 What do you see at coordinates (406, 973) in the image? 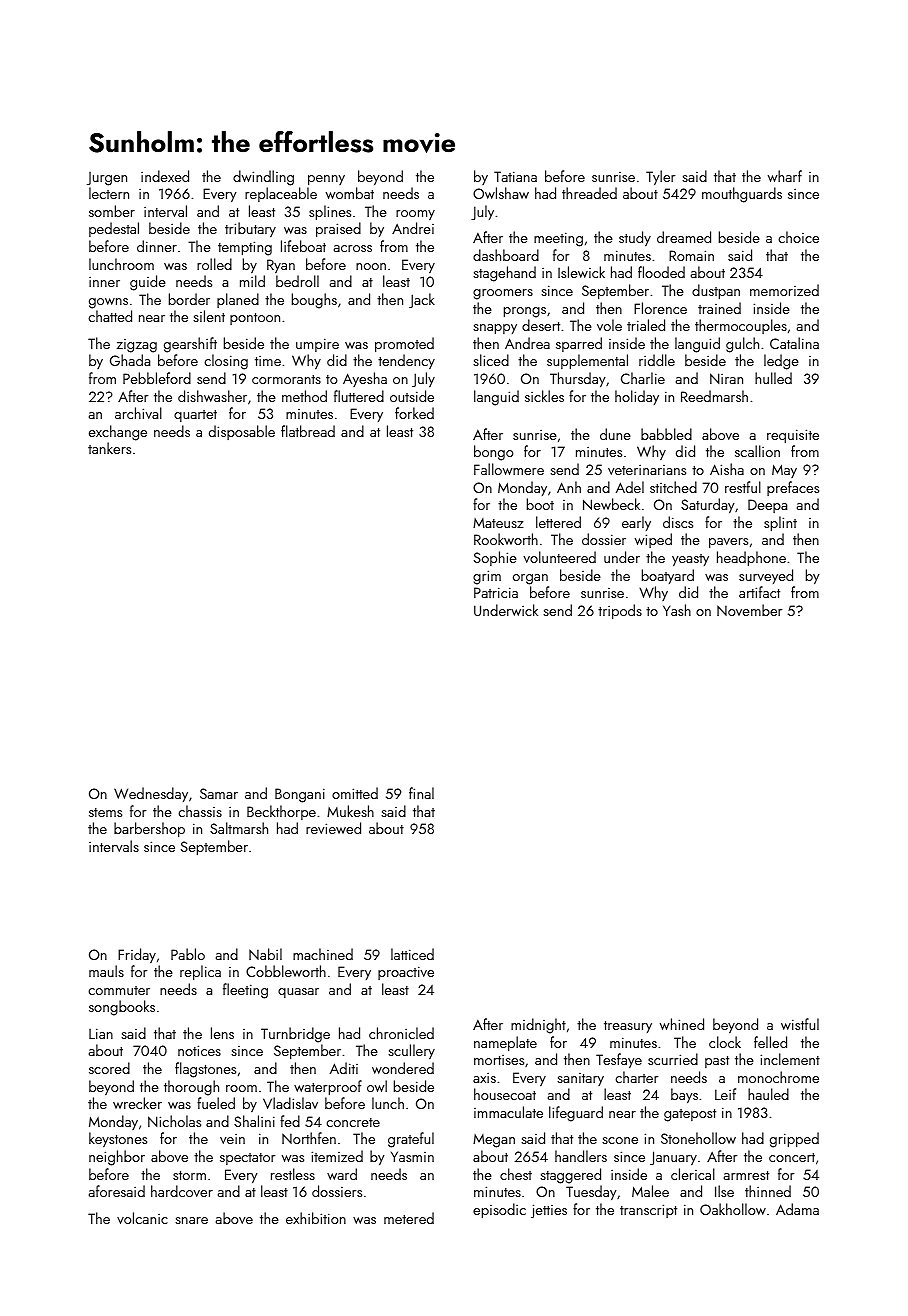
I see `proactive` at bounding box center [406, 973].
